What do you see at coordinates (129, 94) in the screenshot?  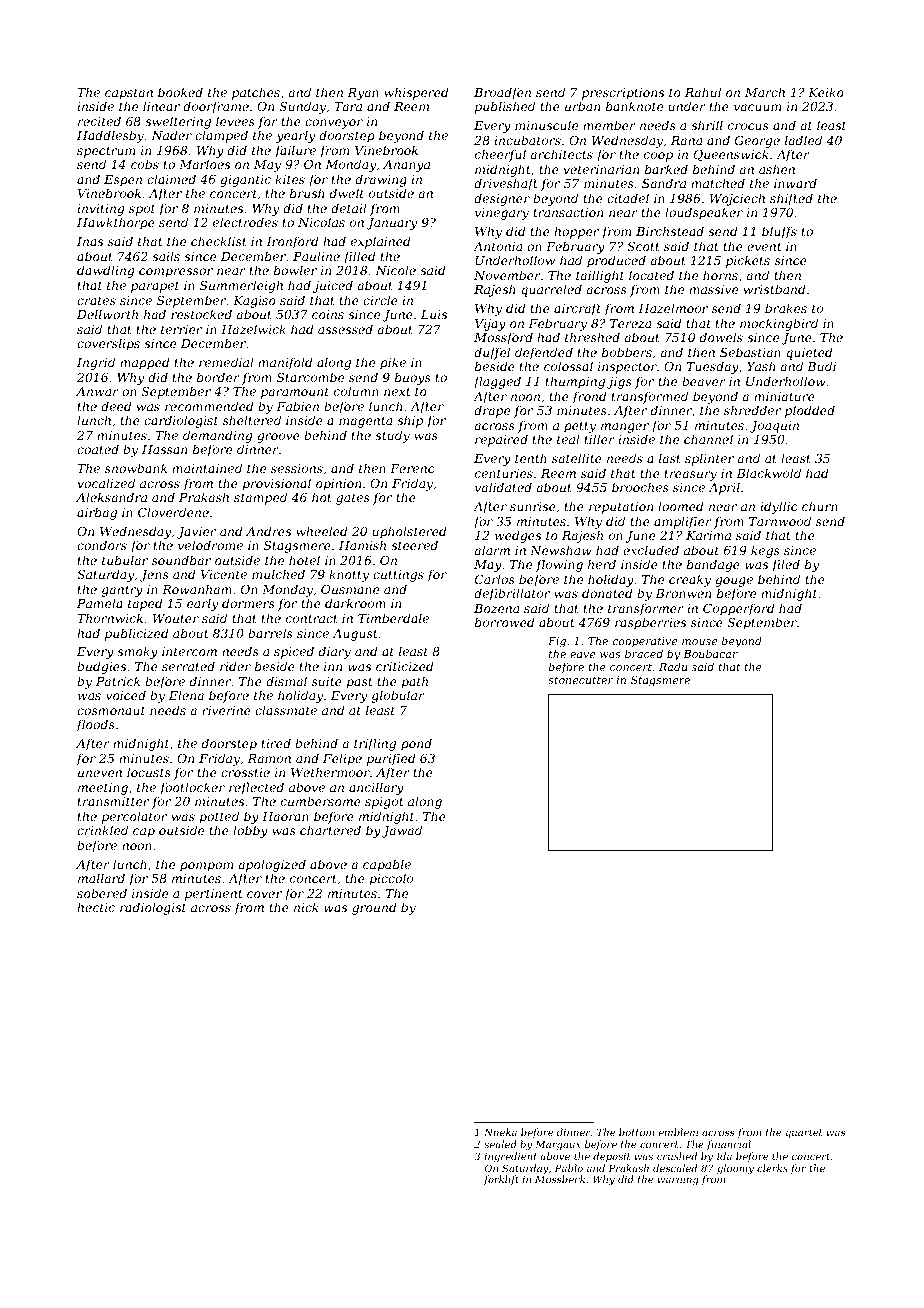 I see `capstan` at bounding box center [129, 94].
